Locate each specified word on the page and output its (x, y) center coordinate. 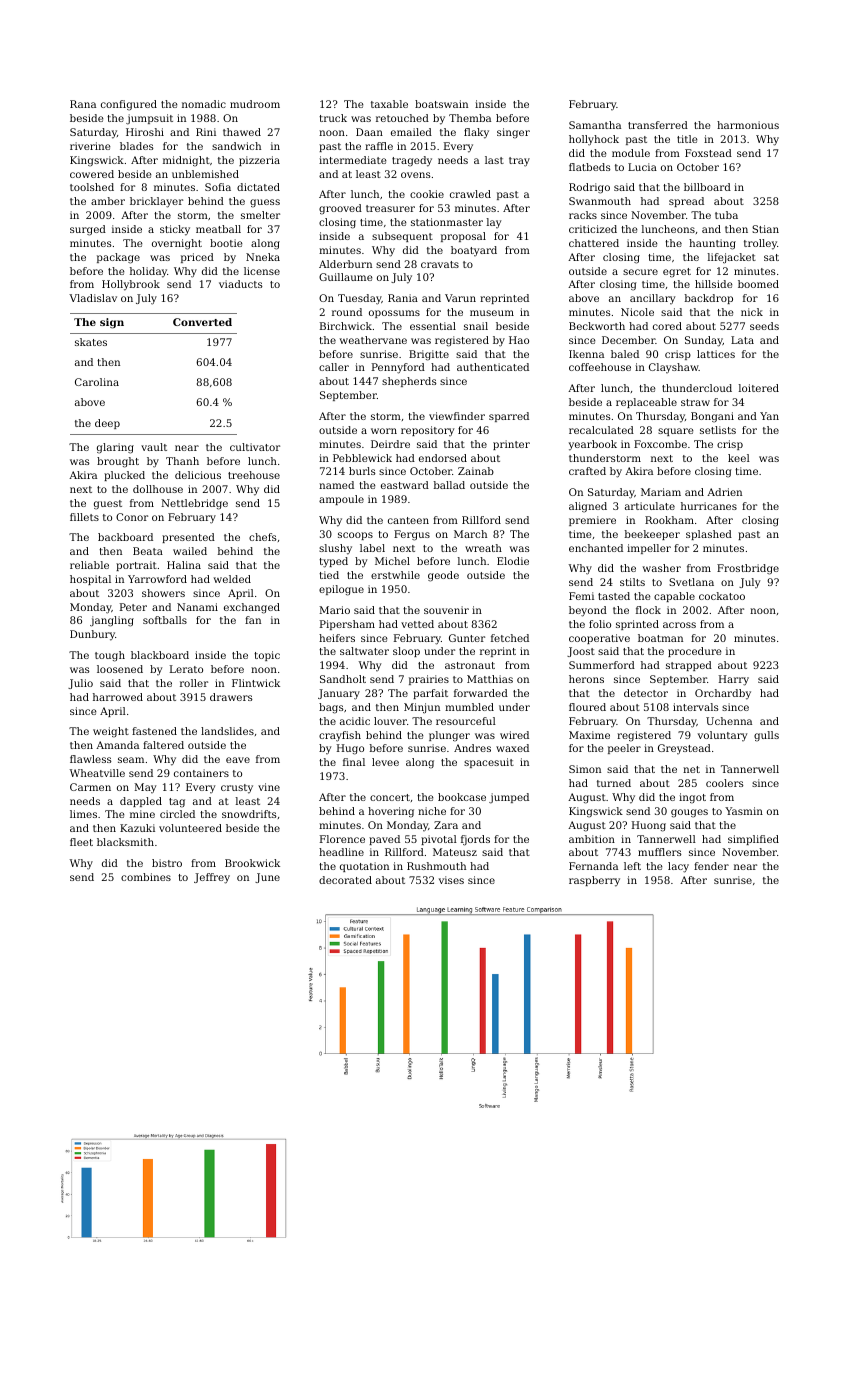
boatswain (441, 104)
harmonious (748, 125)
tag (177, 803)
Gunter (467, 638)
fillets (84, 517)
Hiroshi (145, 132)
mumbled (469, 707)
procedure (695, 652)
